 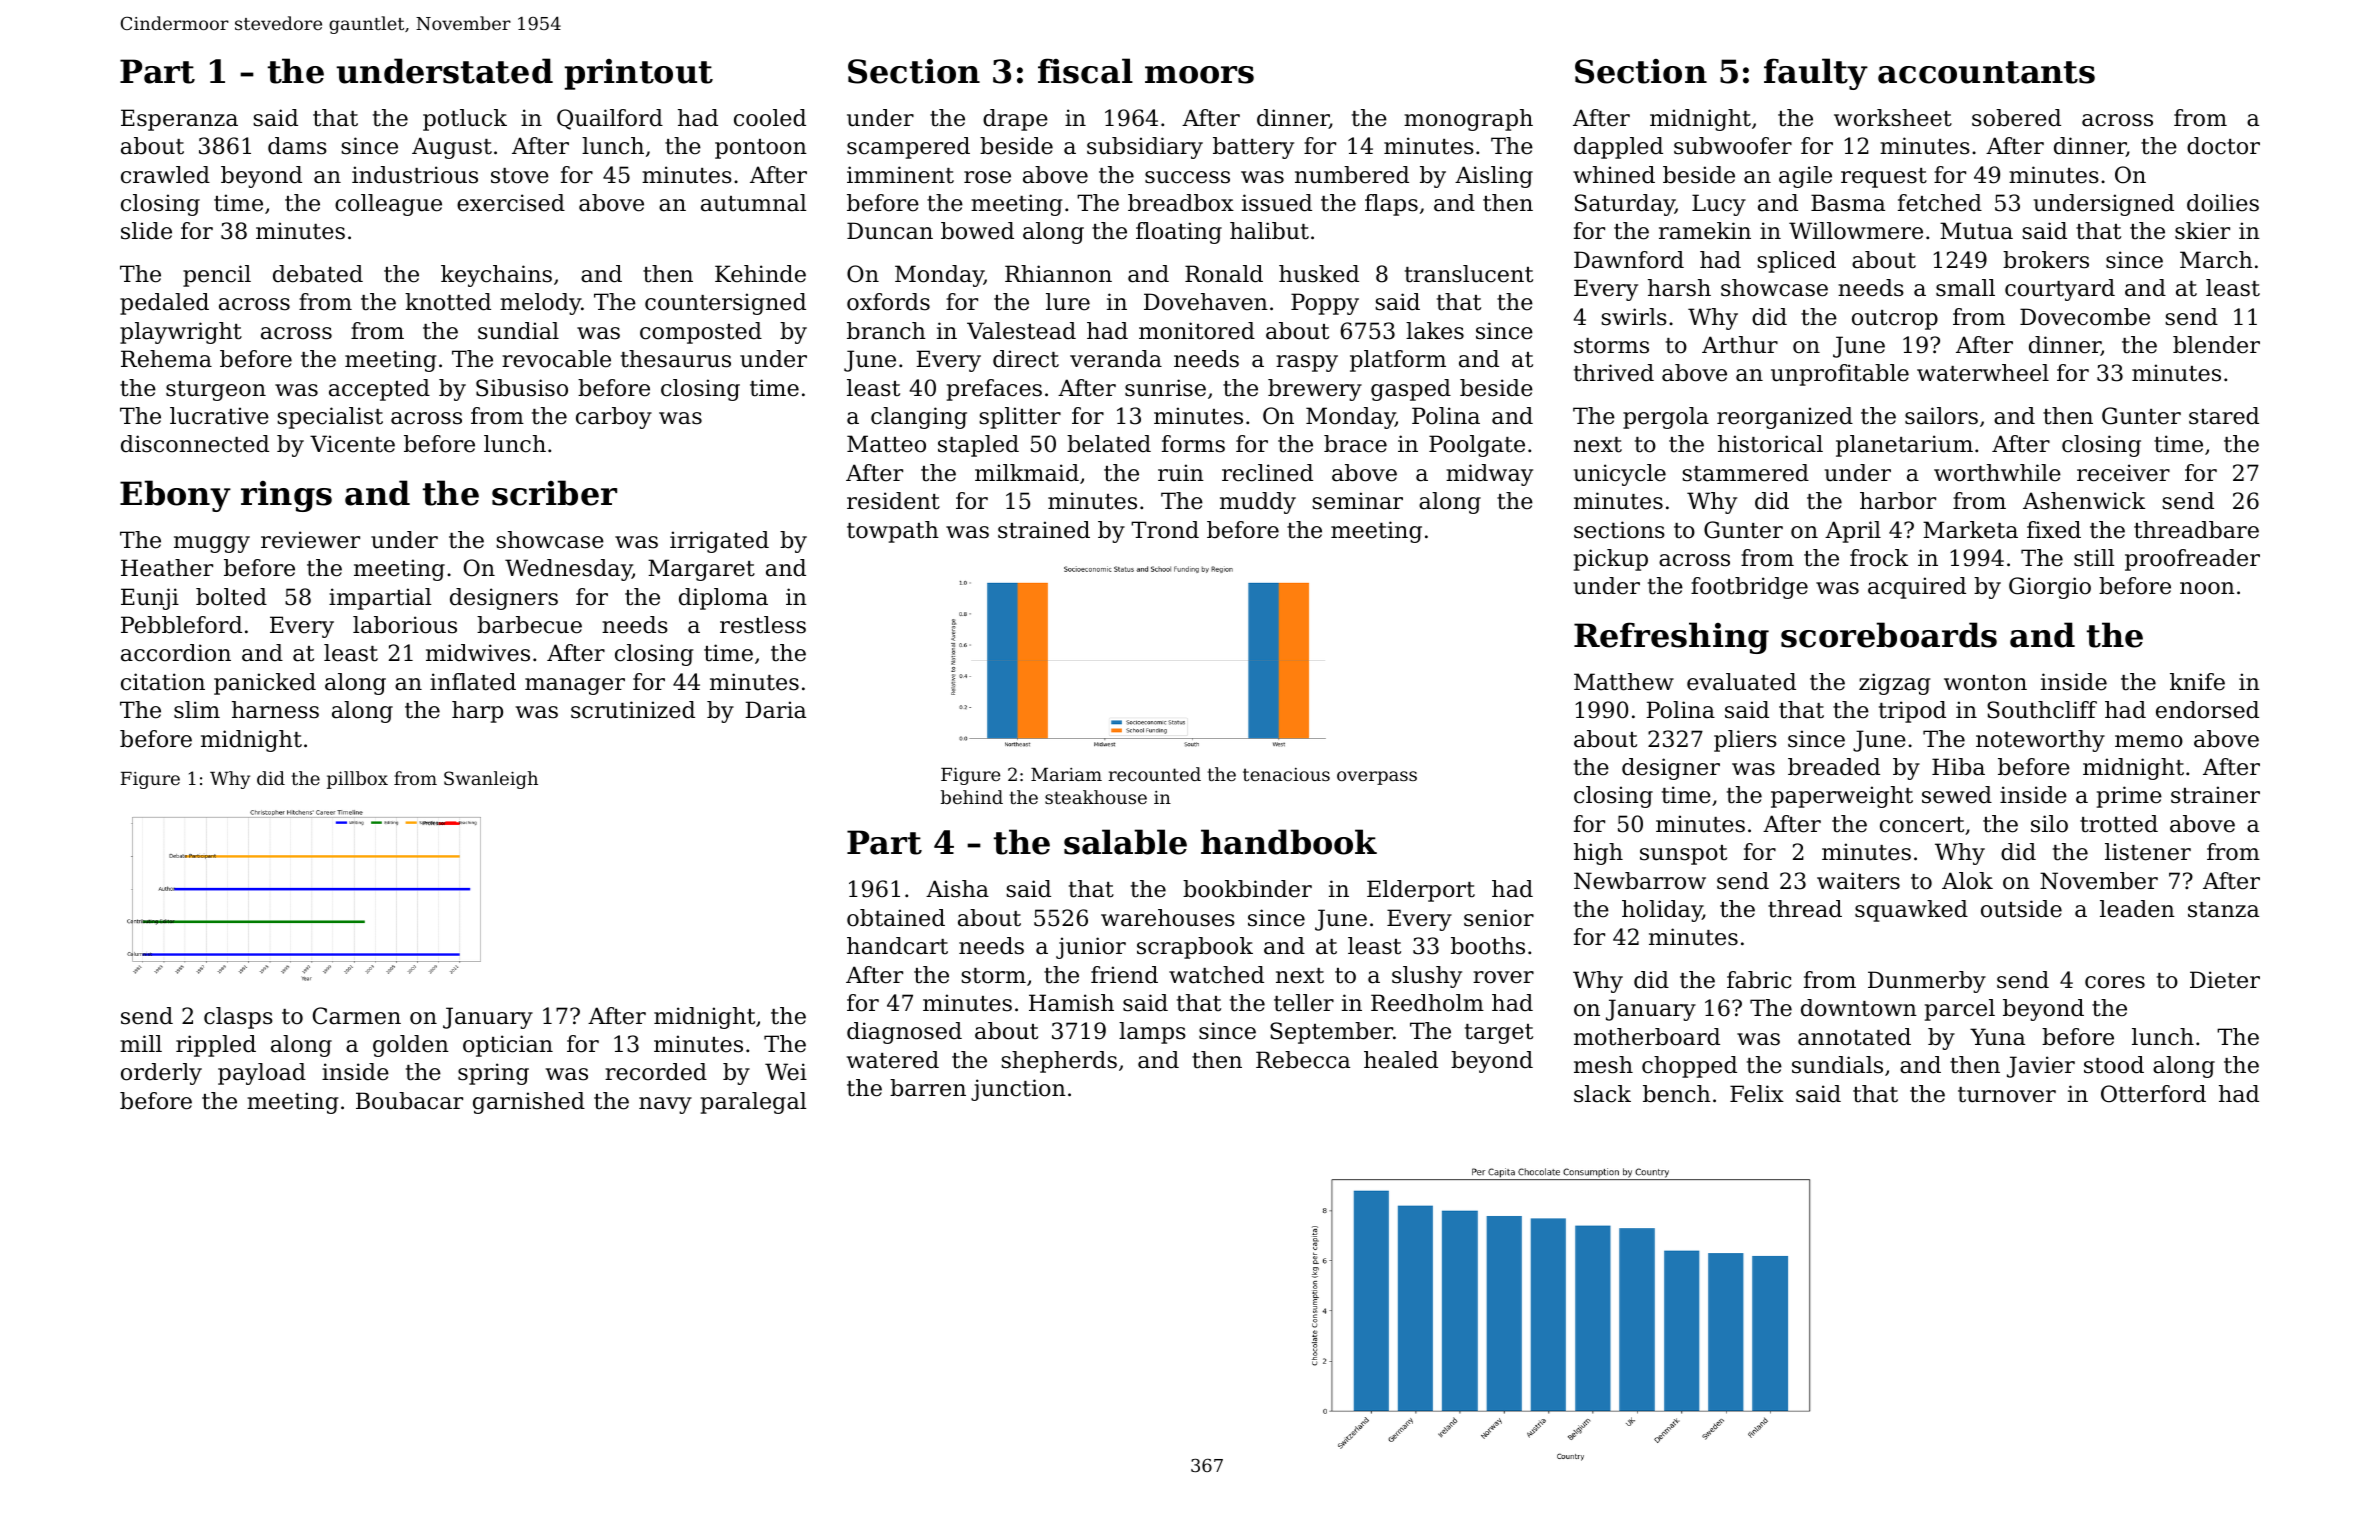 I want to click on acquired, so click(x=1917, y=588).
